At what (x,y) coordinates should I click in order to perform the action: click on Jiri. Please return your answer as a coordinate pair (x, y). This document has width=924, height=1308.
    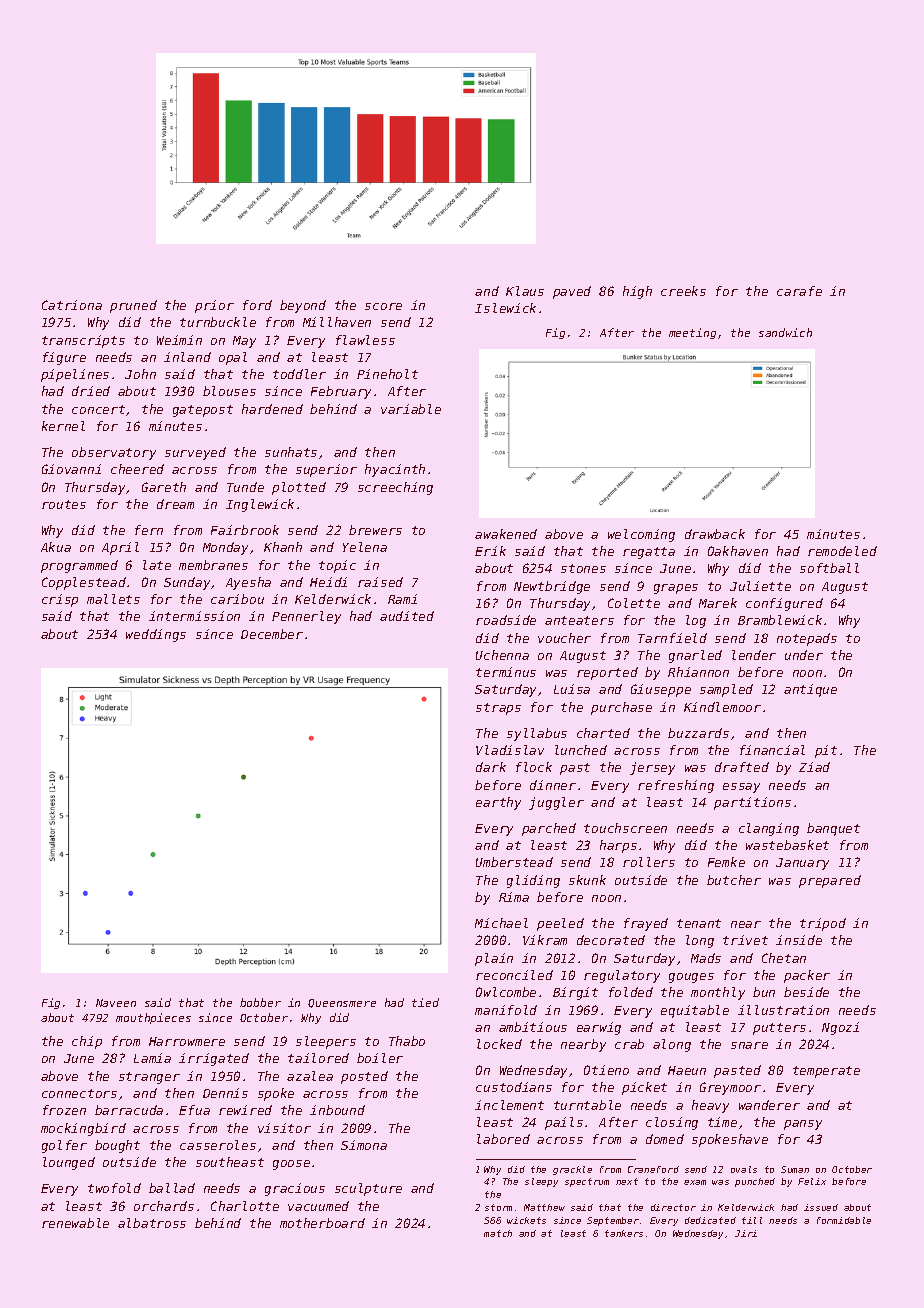
    Looking at the image, I should click on (746, 1233).
